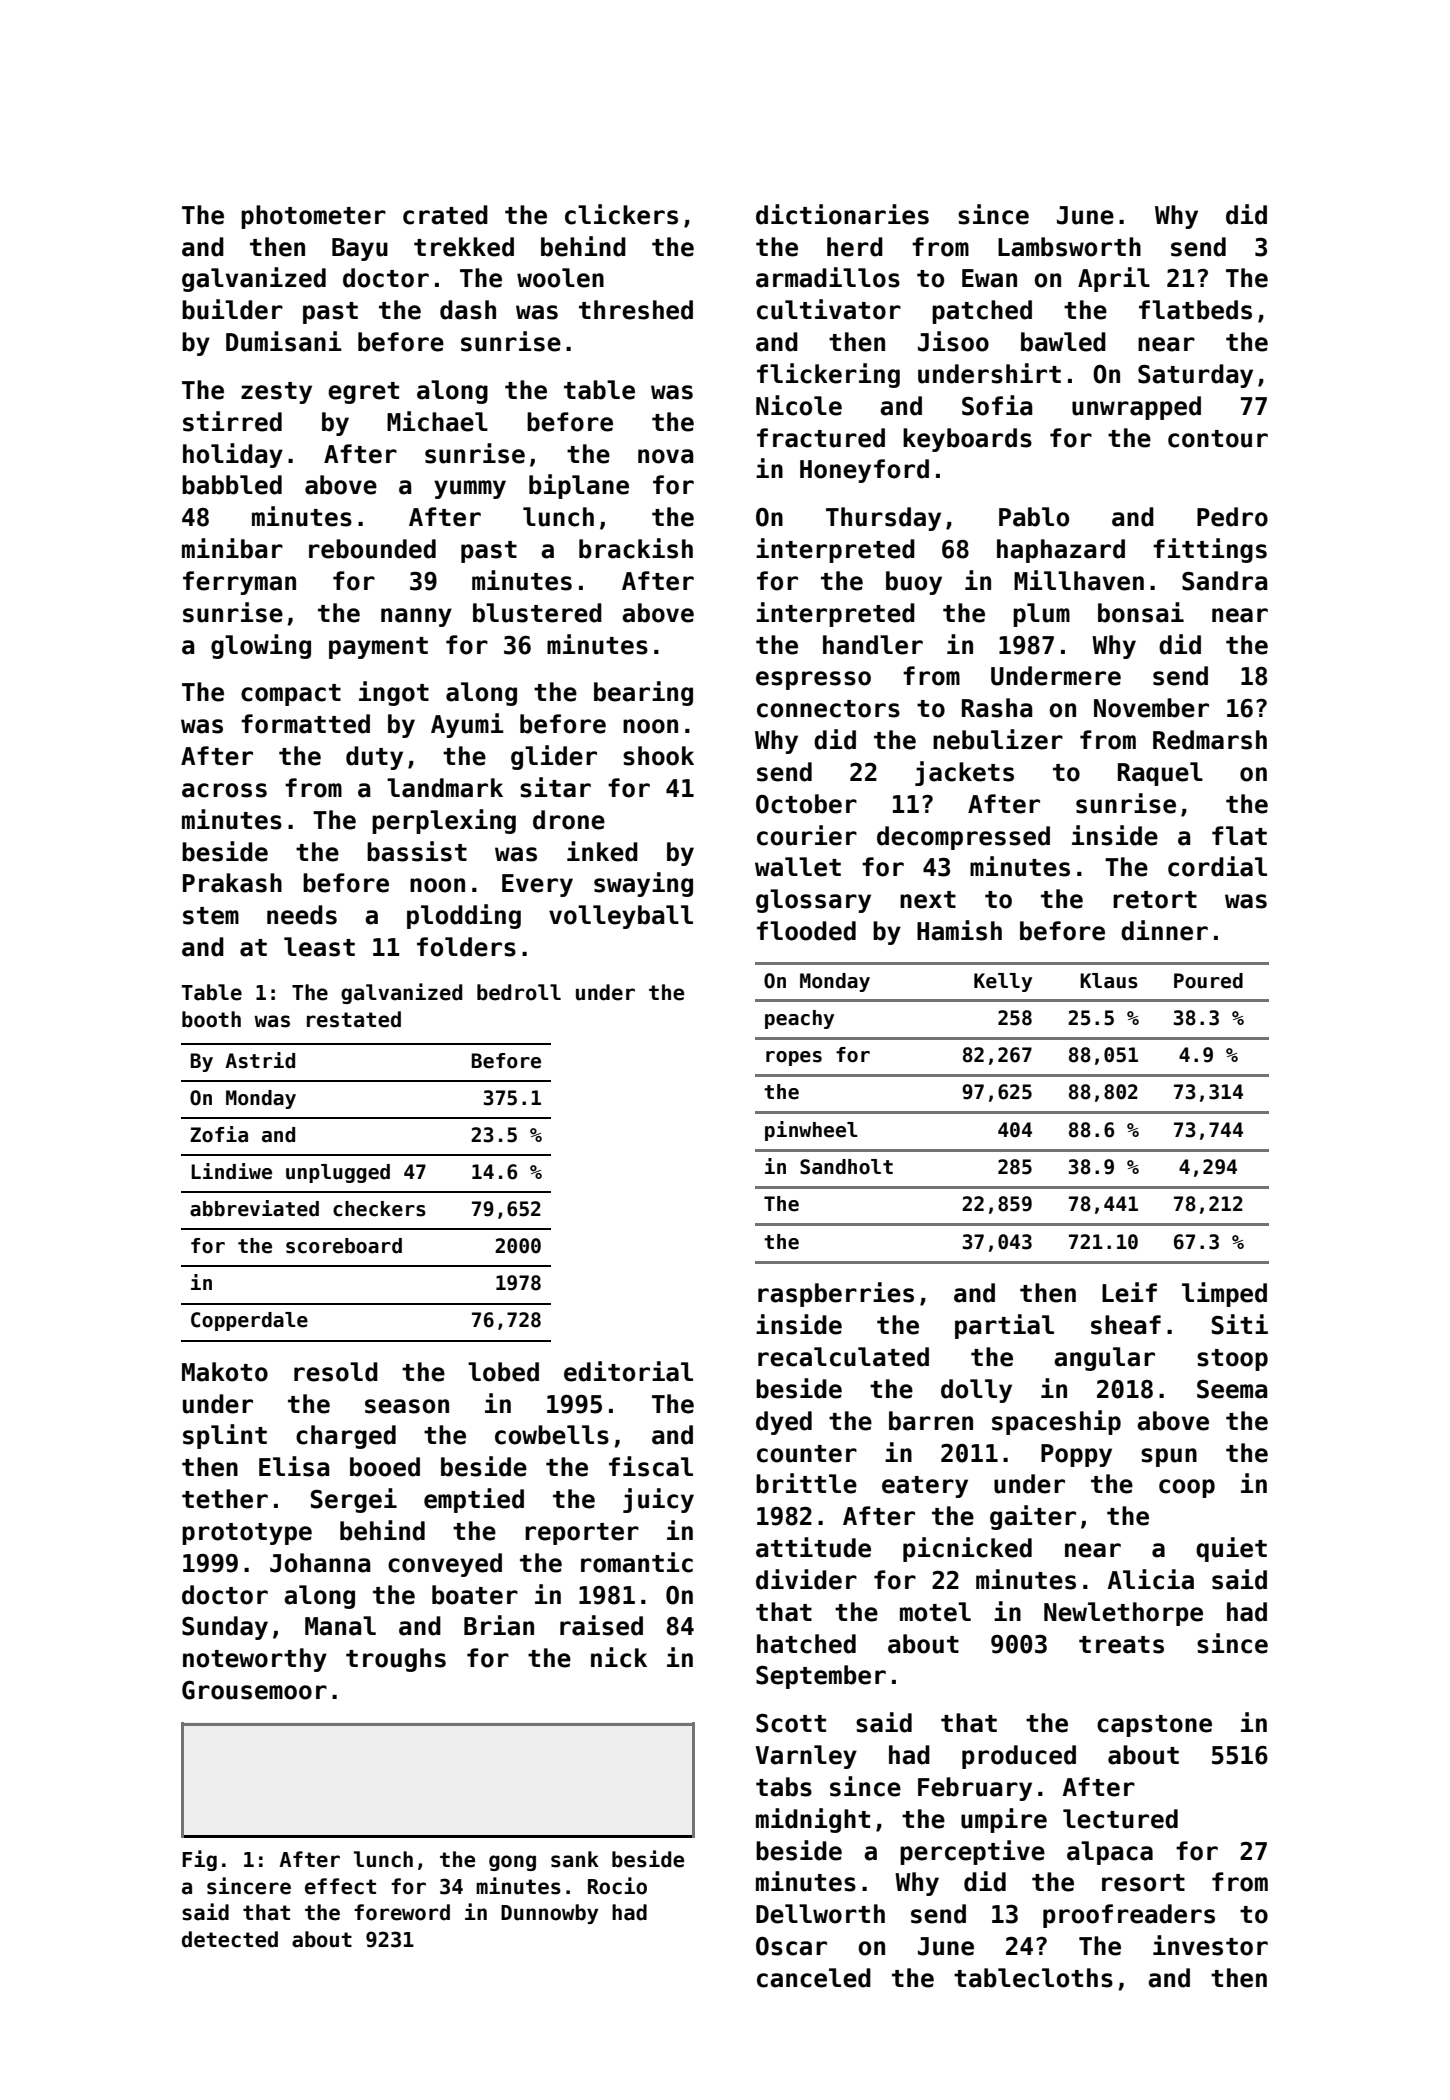  I want to click on nanny, so click(416, 617).
